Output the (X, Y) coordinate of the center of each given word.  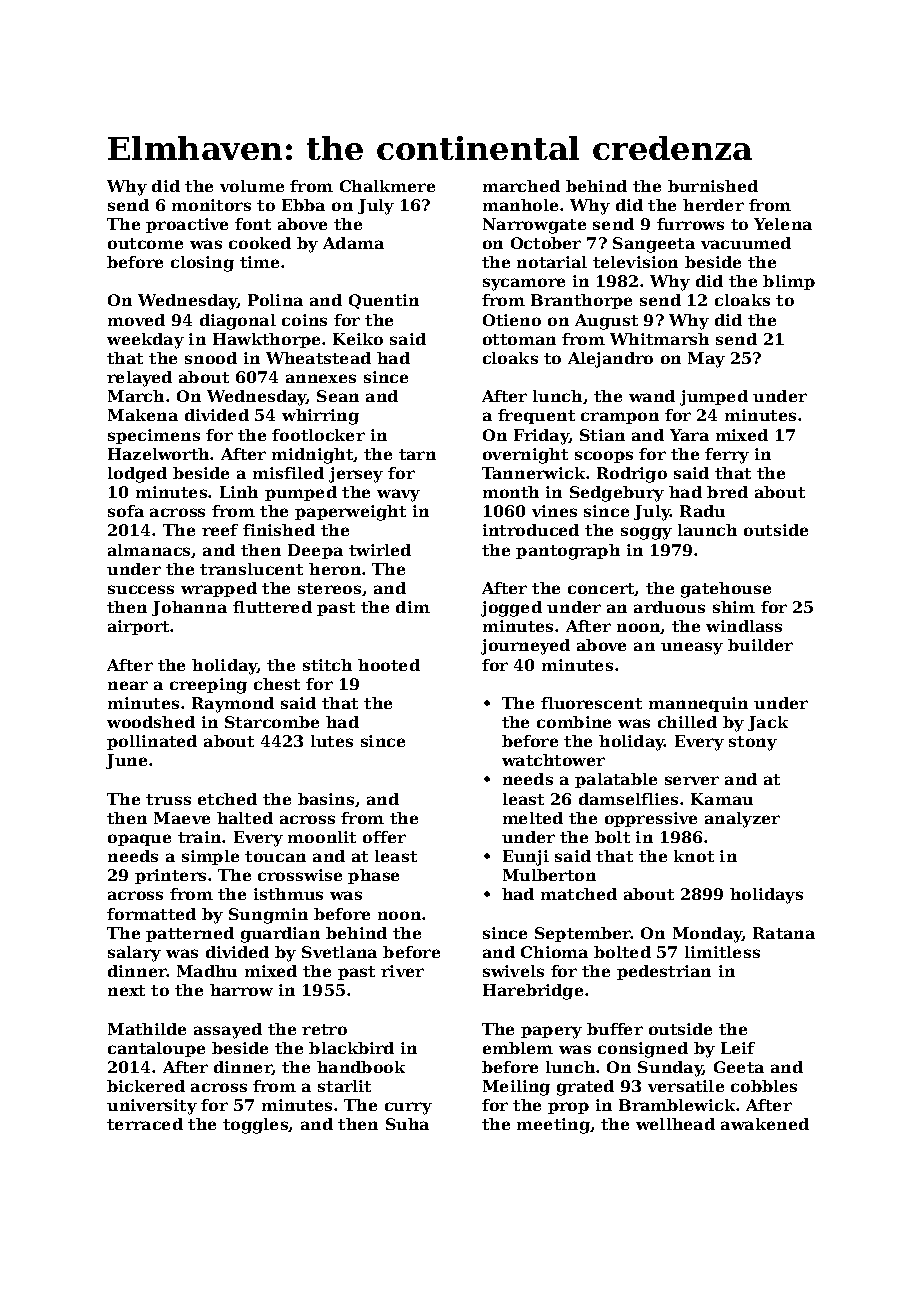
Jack (768, 723)
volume (252, 186)
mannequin (698, 704)
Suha (407, 1124)
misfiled (288, 473)
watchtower (553, 760)
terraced (145, 1124)
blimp (789, 282)
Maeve (182, 818)
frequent (536, 416)
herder (713, 205)
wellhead (675, 1124)
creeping (208, 686)
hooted (389, 665)
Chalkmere (387, 186)
